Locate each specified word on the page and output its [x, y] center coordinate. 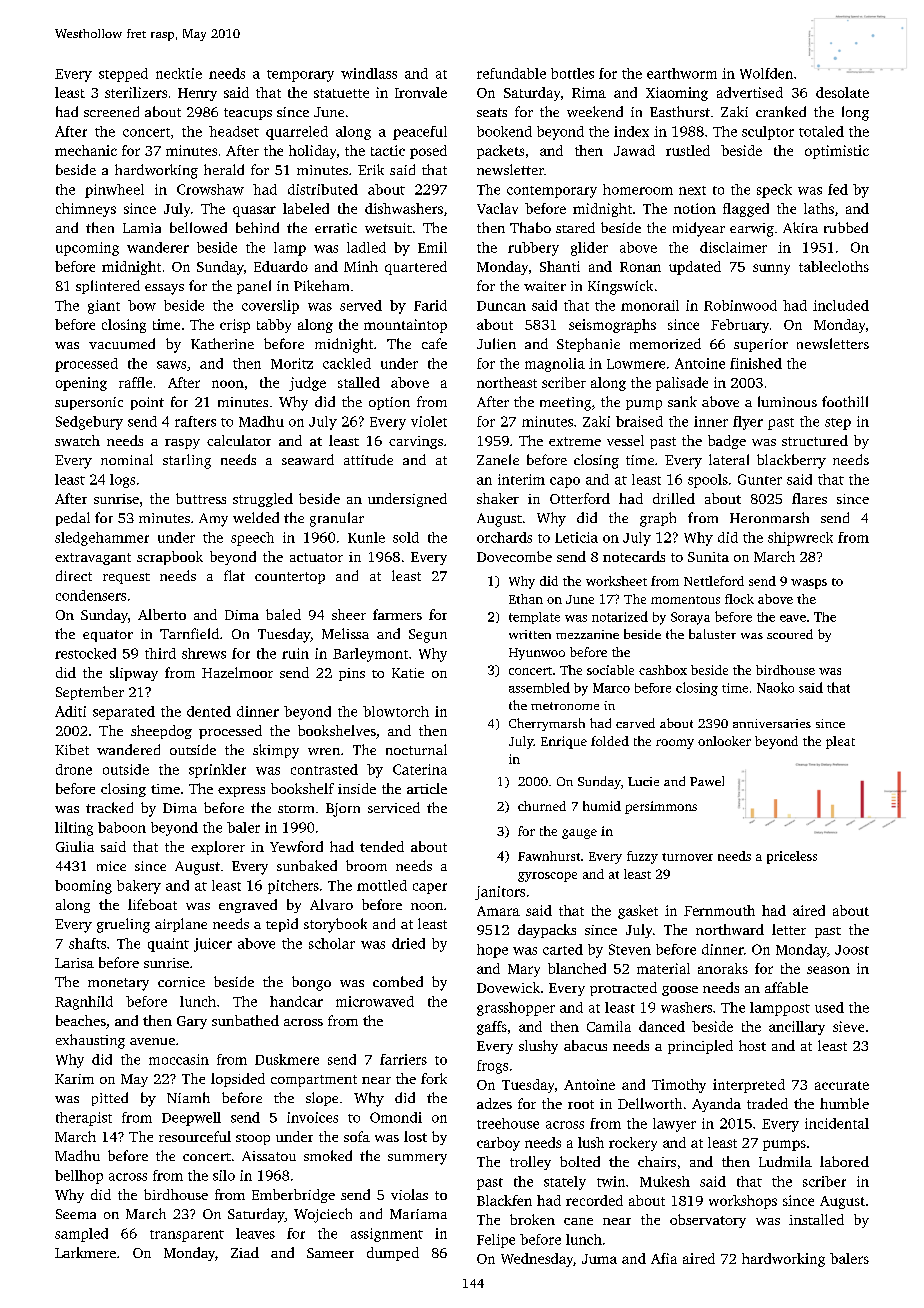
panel [254, 287]
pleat [840, 742]
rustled [688, 150]
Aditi [70, 711]
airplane [181, 925]
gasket [638, 912]
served [361, 305]
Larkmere [85, 1252]
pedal [73, 519]
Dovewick [508, 987]
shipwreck [800, 539]
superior [761, 345]
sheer [349, 614]
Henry [197, 94]
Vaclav [497, 208]
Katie [408, 673]
